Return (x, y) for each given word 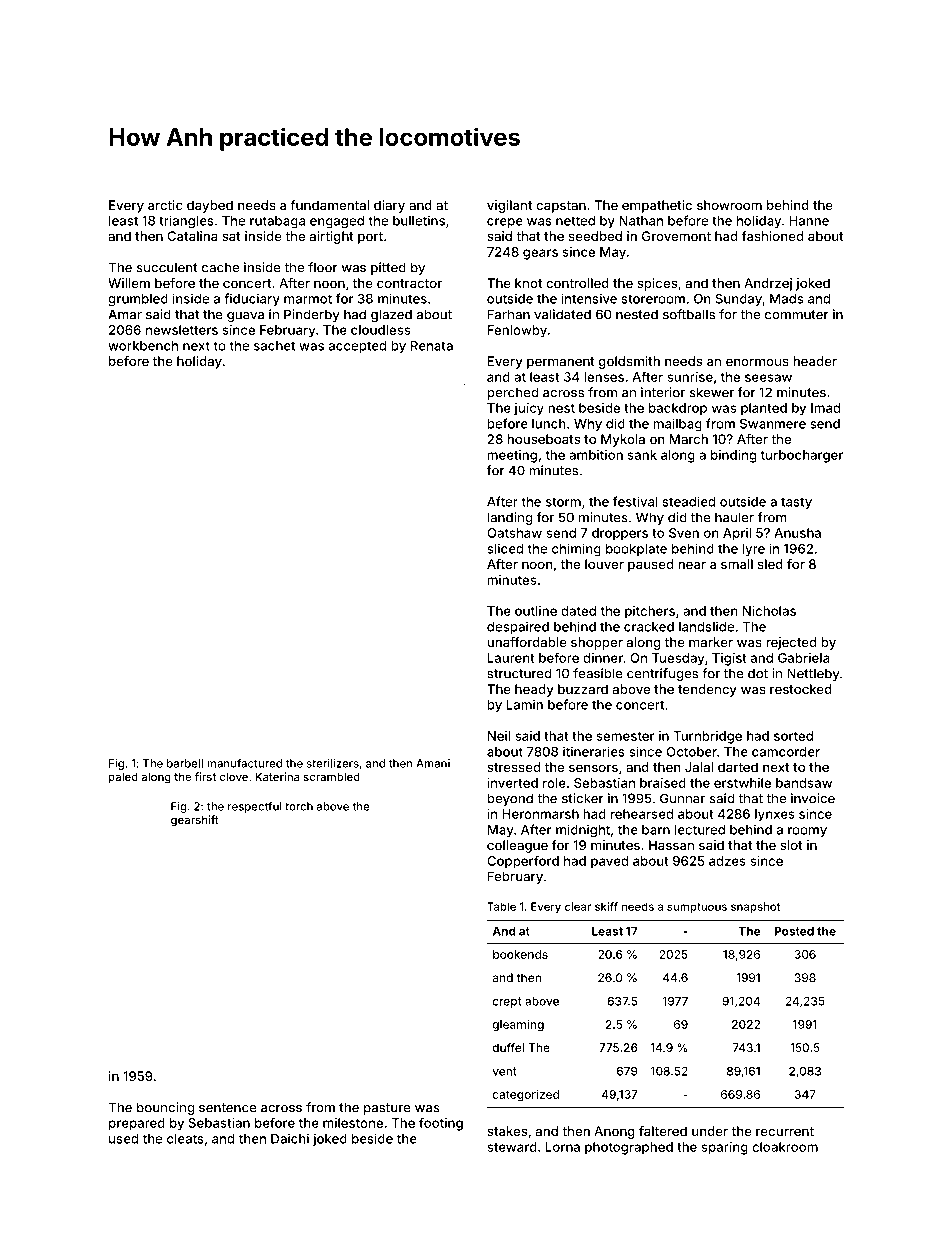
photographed (629, 1148)
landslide (706, 626)
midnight (583, 830)
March (689, 439)
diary (389, 206)
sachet (274, 346)
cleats (185, 1139)
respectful (255, 807)
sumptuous (697, 908)
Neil (499, 736)
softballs (689, 314)
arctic (165, 205)
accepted (357, 347)
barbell (185, 763)
